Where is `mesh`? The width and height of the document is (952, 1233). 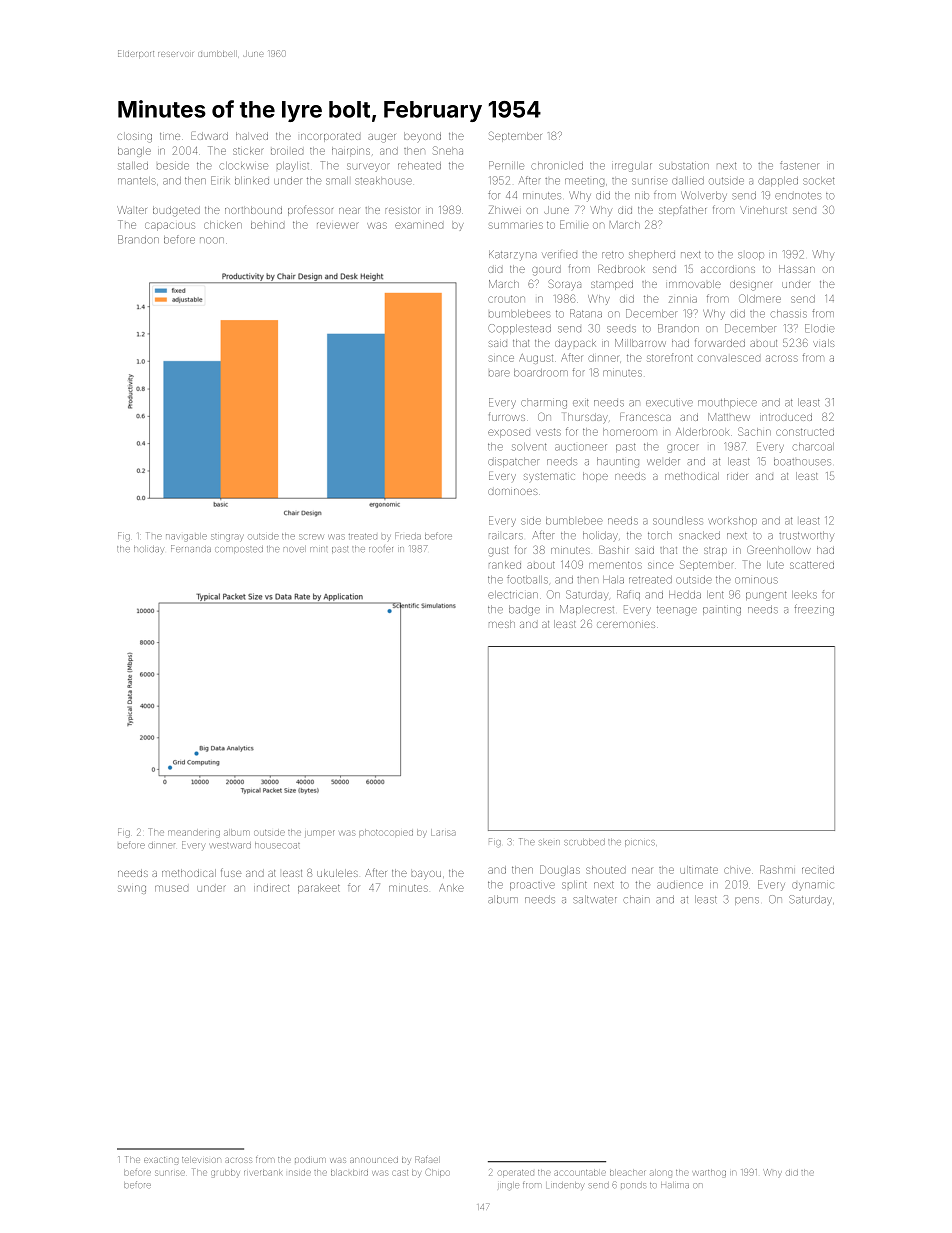 mesh is located at coordinates (502, 624).
